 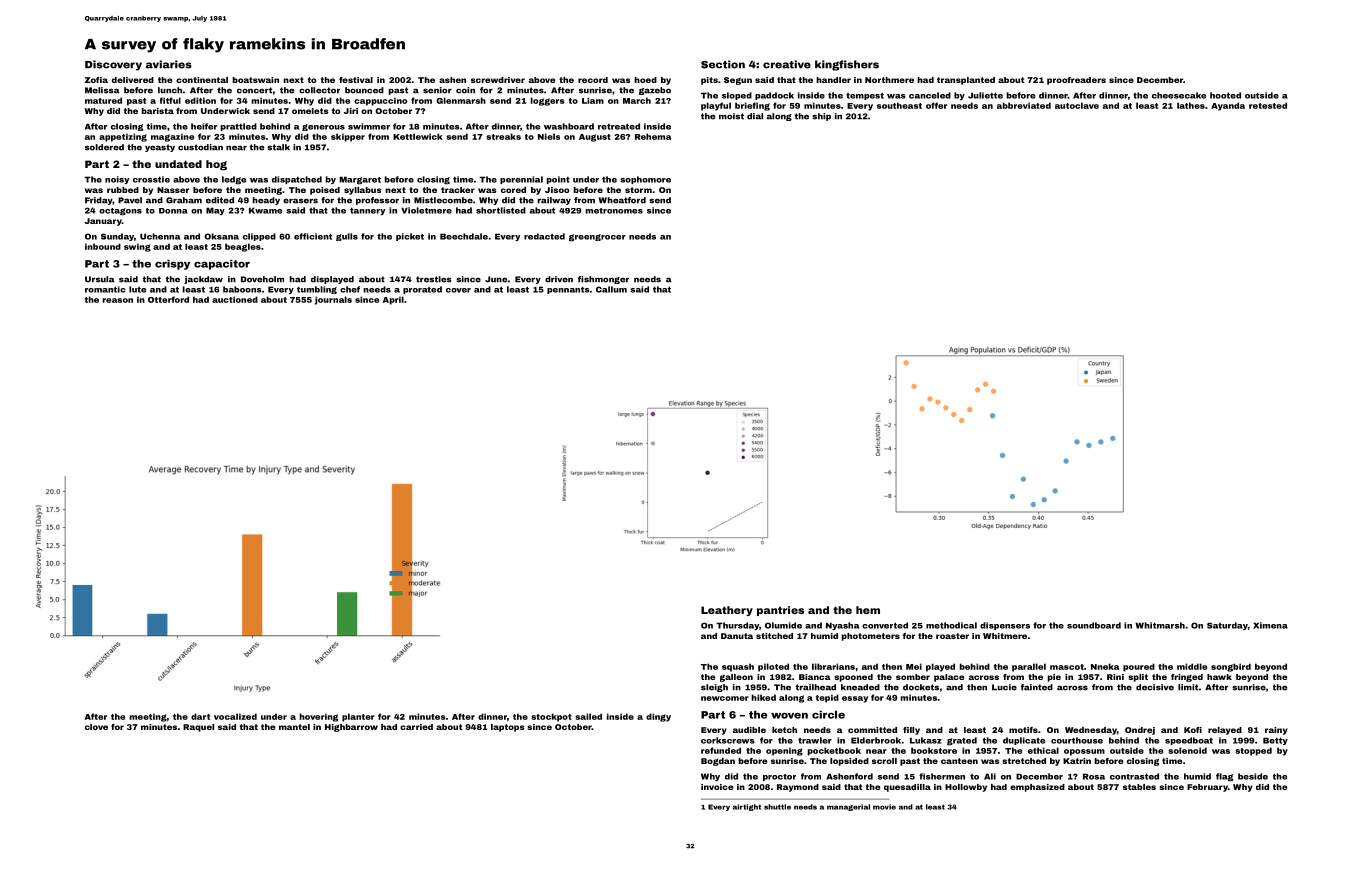 I want to click on proofreaders, so click(x=1076, y=81).
